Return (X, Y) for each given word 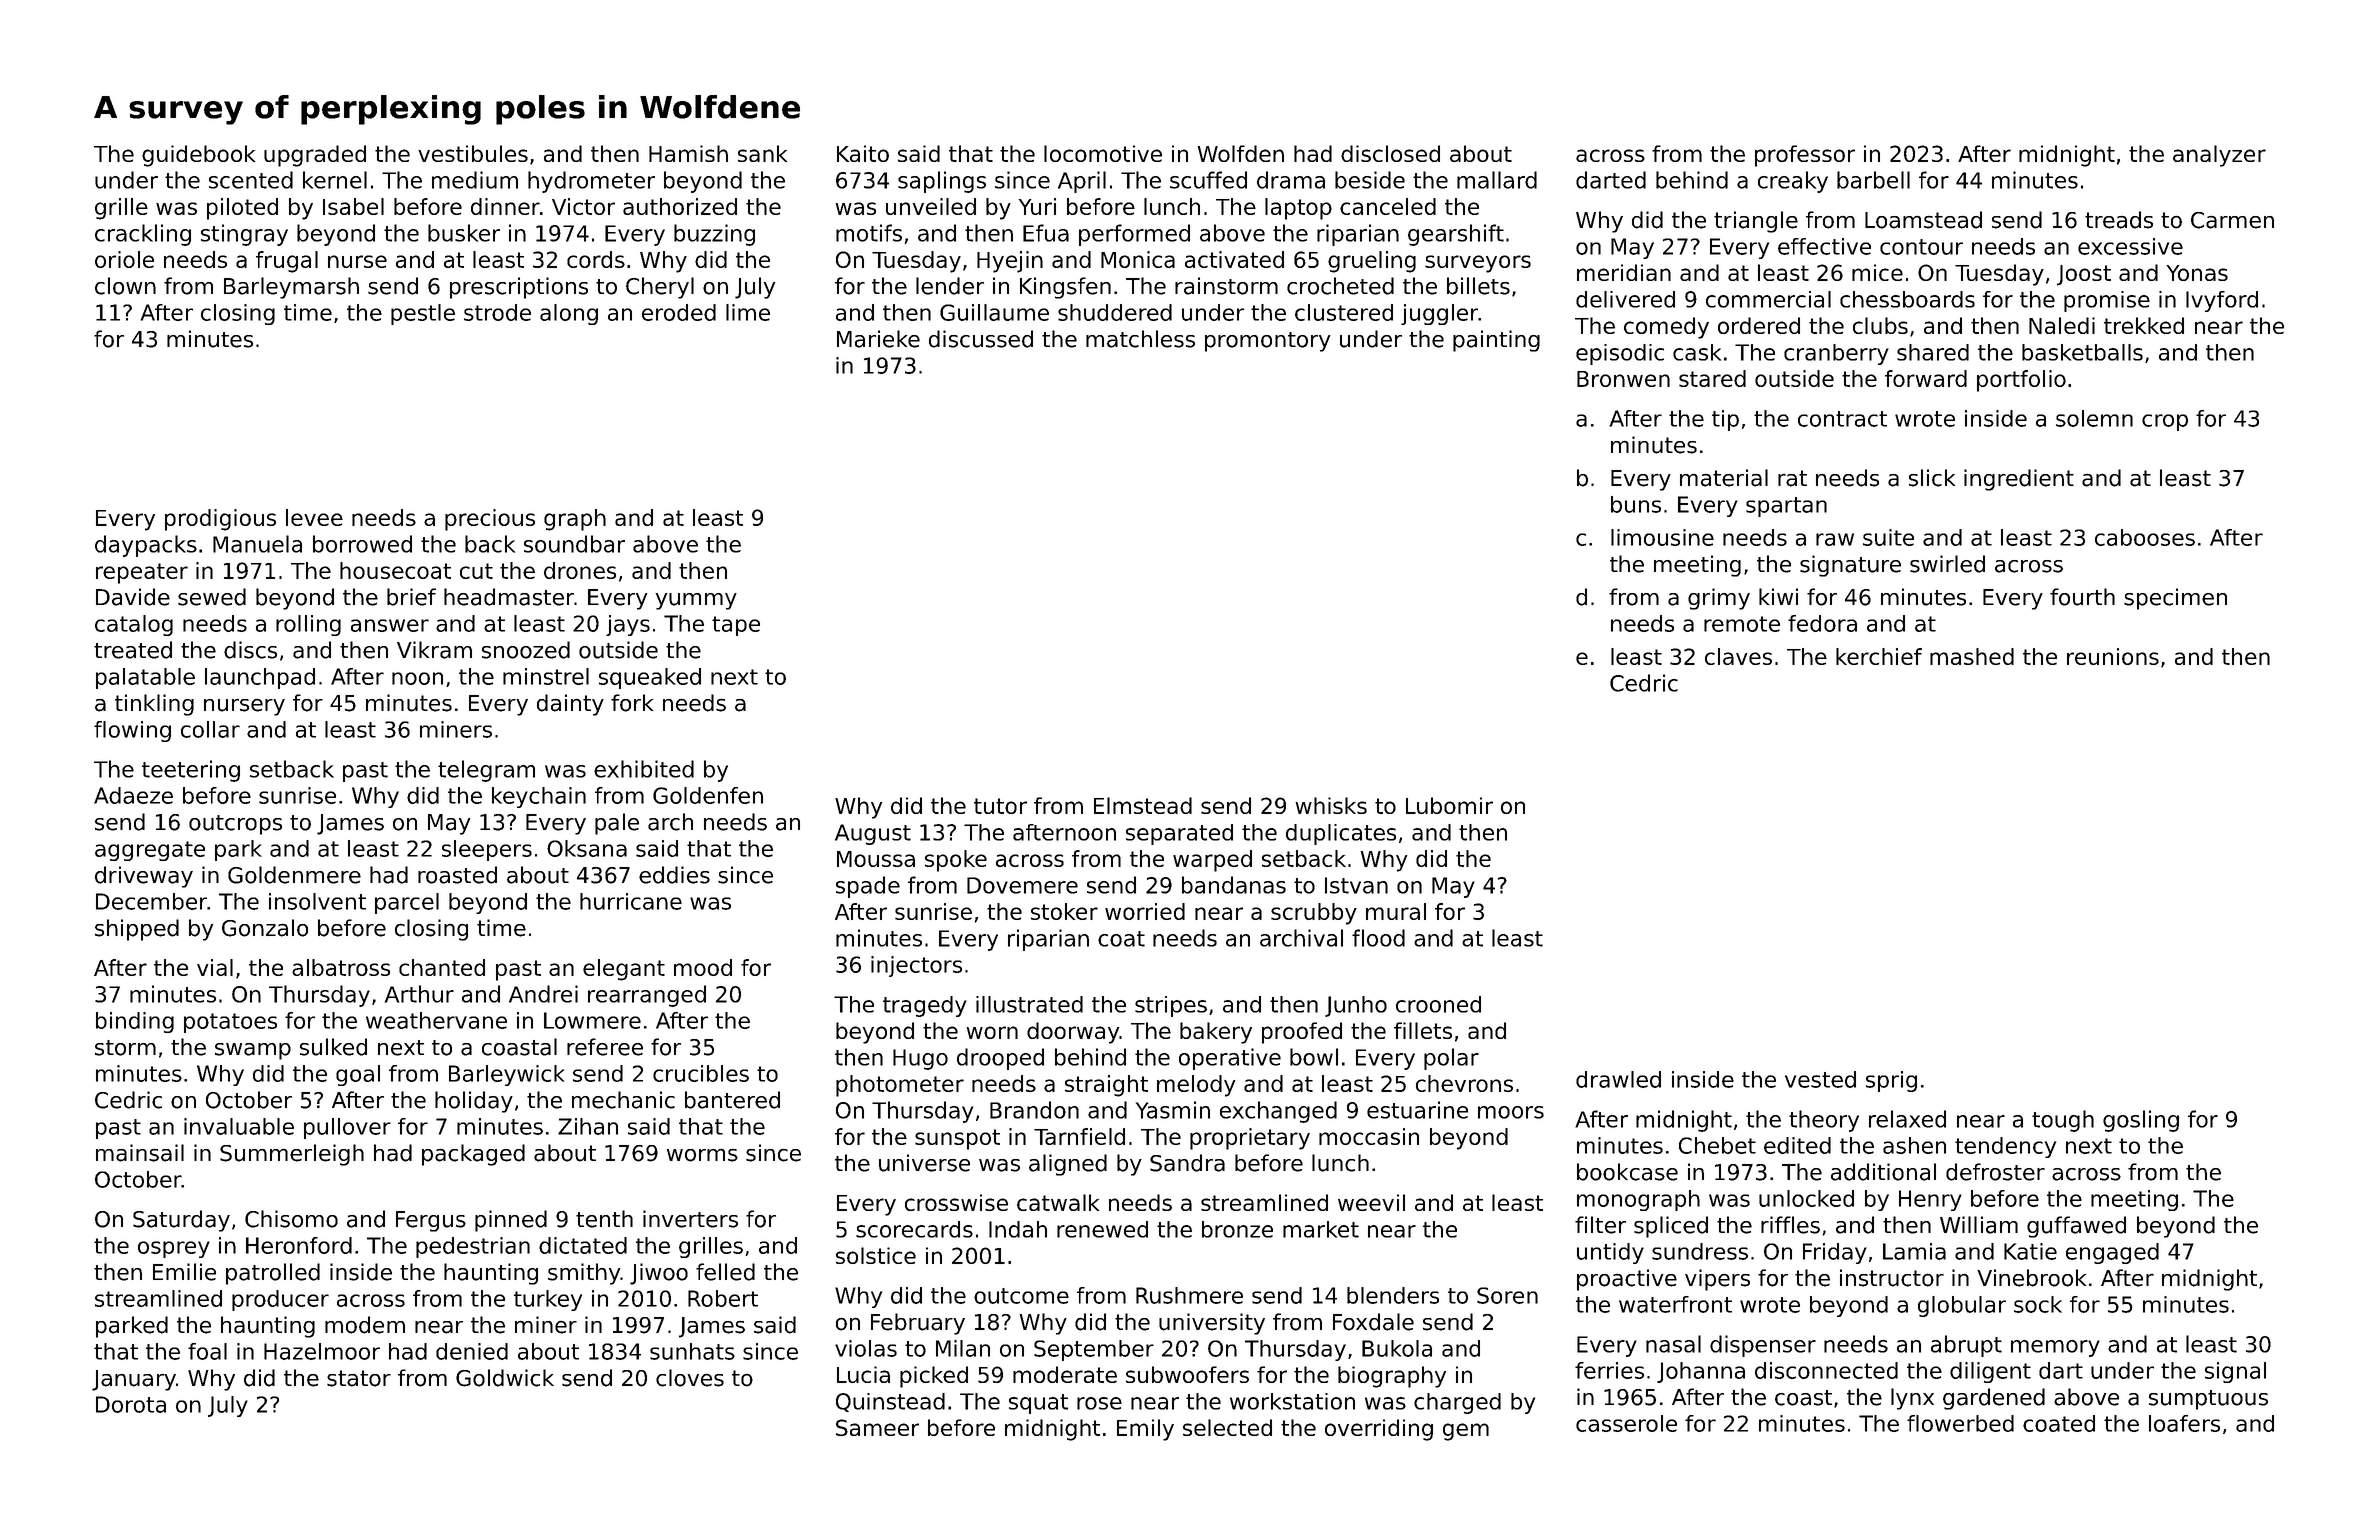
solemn (2094, 418)
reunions (2113, 656)
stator (359, 1378)
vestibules (473, 153)
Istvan (1356, 885)
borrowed (362, 544)
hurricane (631, 901)
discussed (981, 339)
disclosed (1390, 153)
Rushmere (1189, 1295)
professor (1805, 156)
